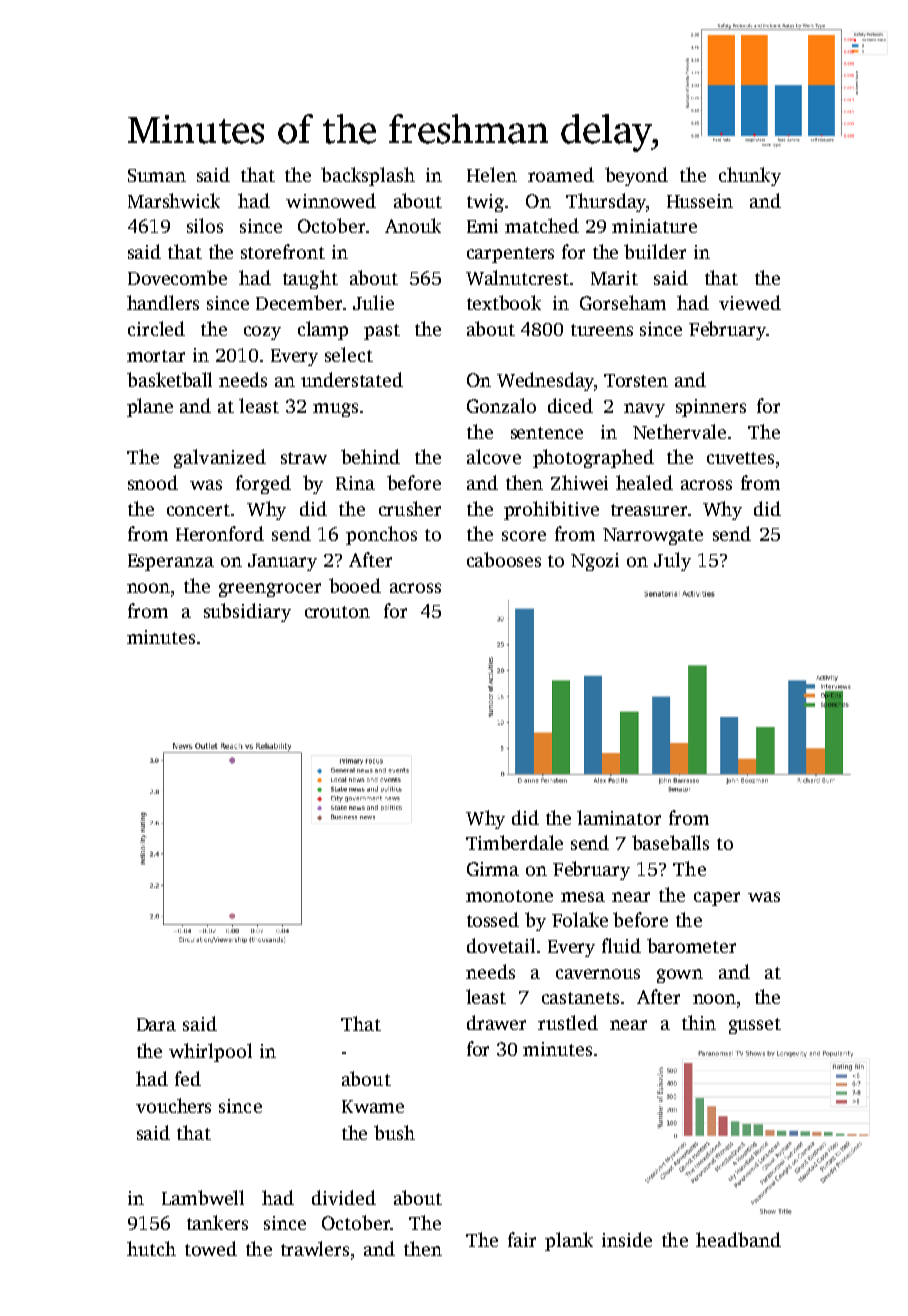 Image resolution: width=908 pixels, height=1316 pixels. I want to click on Lambwell, so click(203, 1197).
